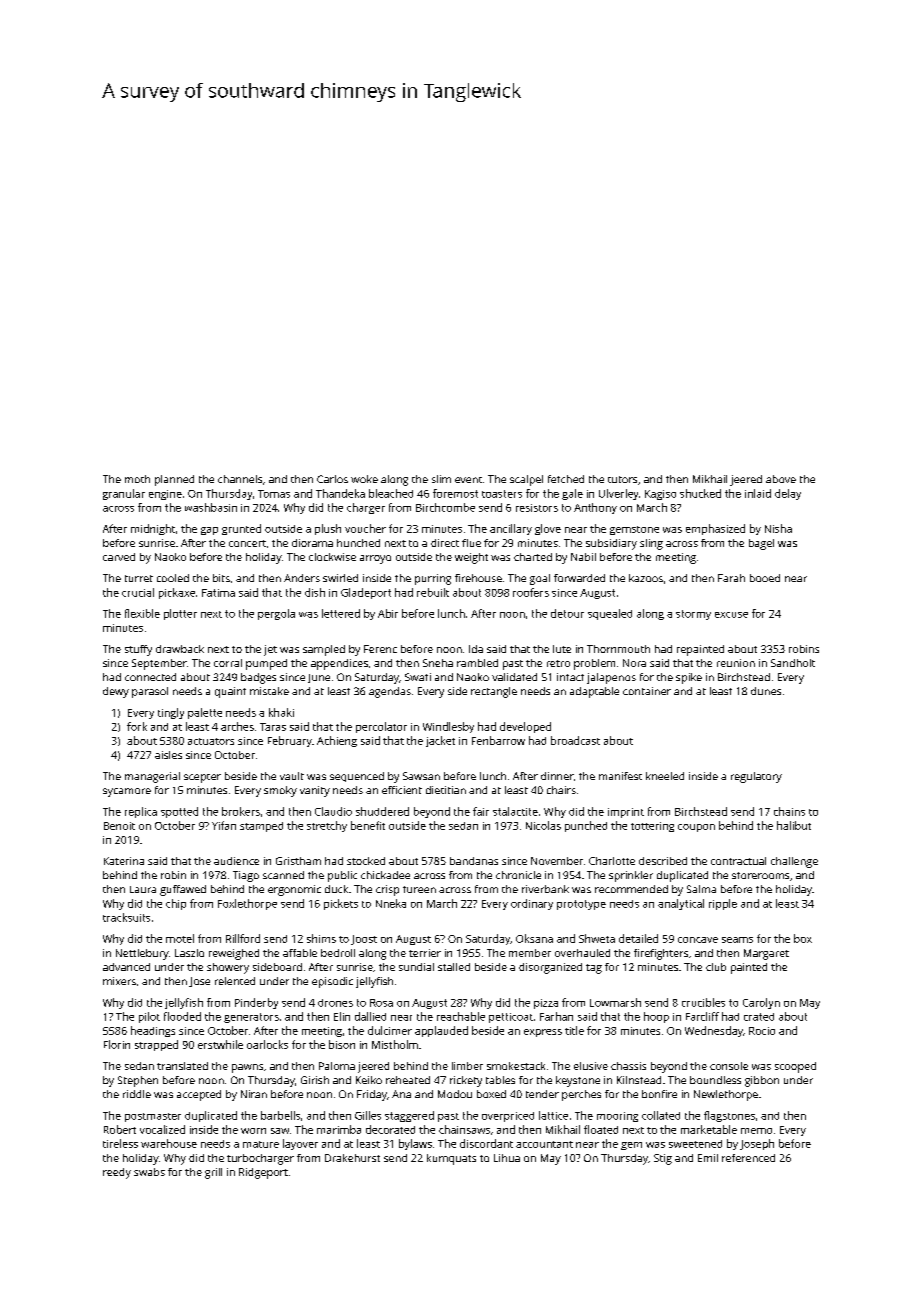 This screenshot has height=1308, width=924. I want to click on Ridgeport, so click(263, 1173).
